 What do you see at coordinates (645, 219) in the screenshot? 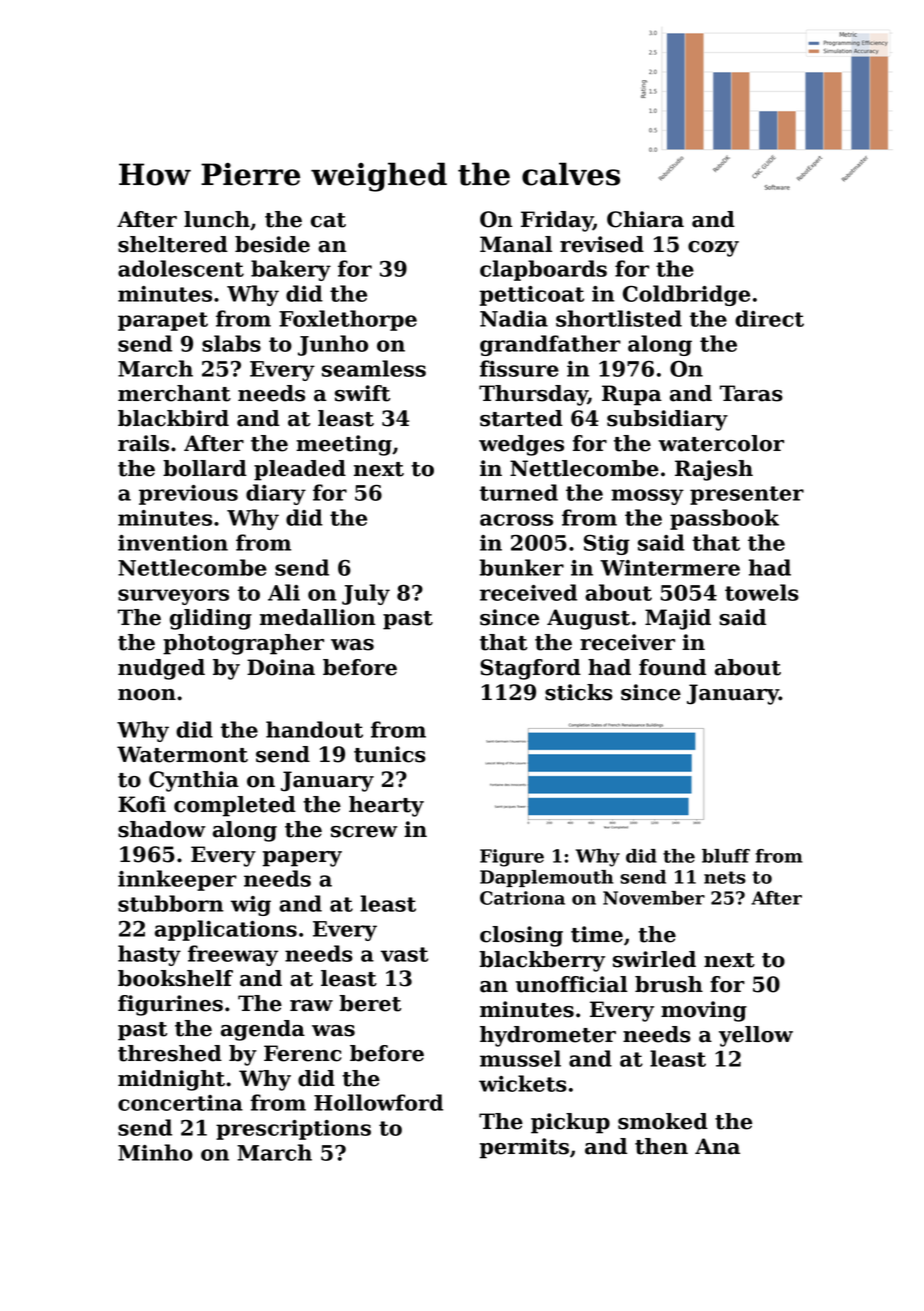
I see `Chiara` at bounding box center [645, 219].
